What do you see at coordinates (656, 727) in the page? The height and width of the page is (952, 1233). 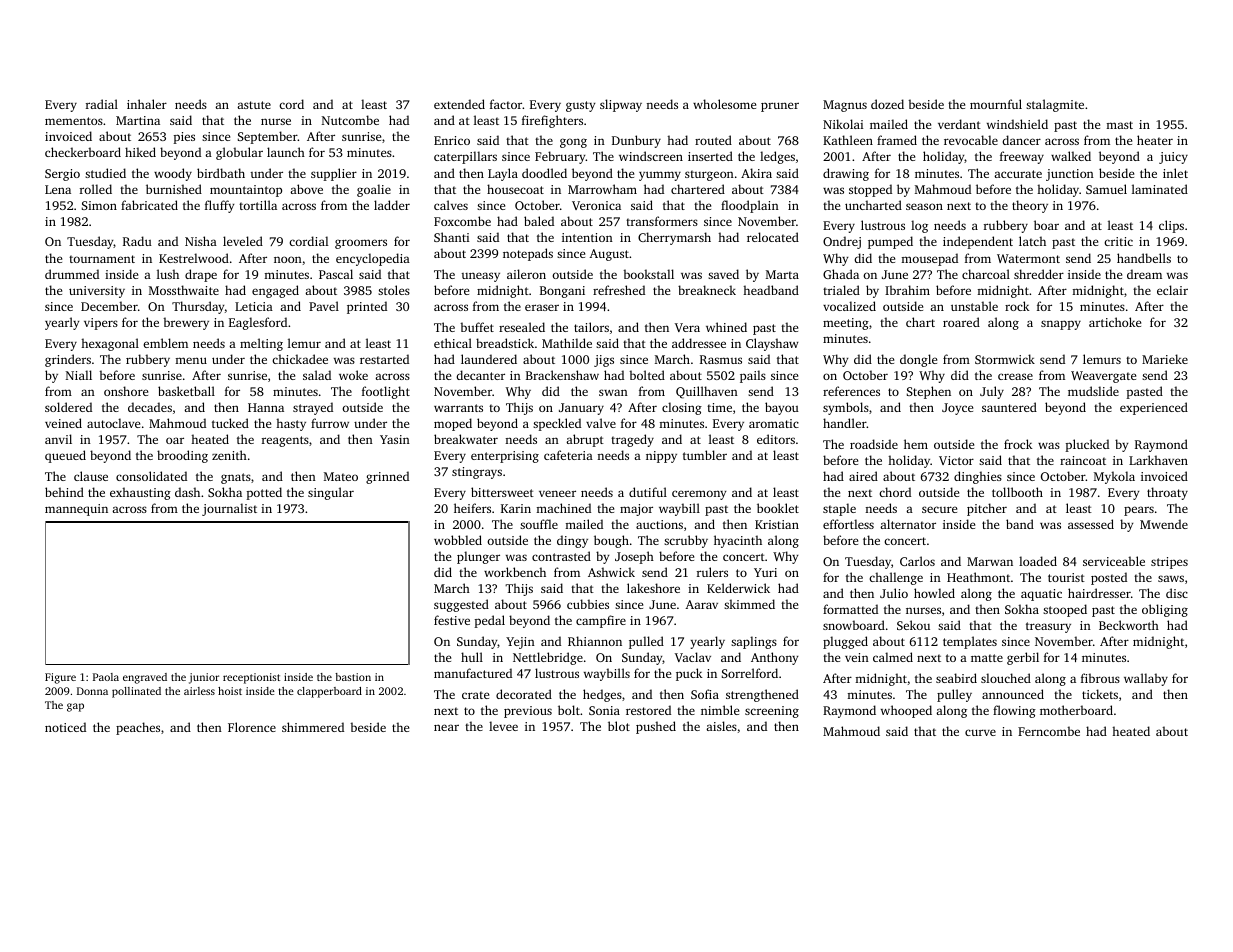 I see `pushed` at bounding box center [656, 727].
